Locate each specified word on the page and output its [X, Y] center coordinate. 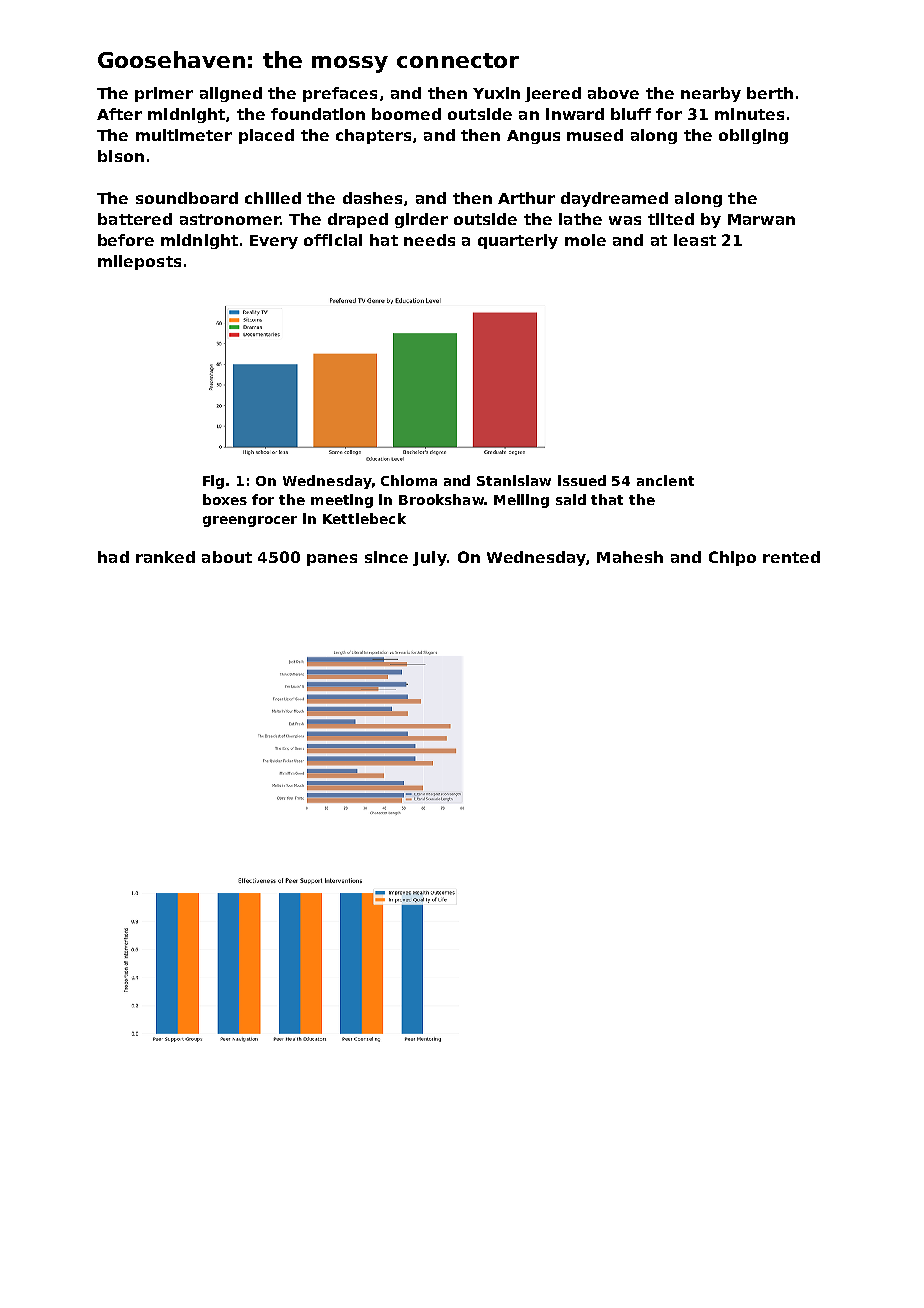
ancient [665, 480]
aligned [231, 94]
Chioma [409, 480]
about [227, 557]
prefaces [340, 94]
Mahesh [630, 557]
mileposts [139, 262]
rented [791, 557]
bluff [631, 114]
